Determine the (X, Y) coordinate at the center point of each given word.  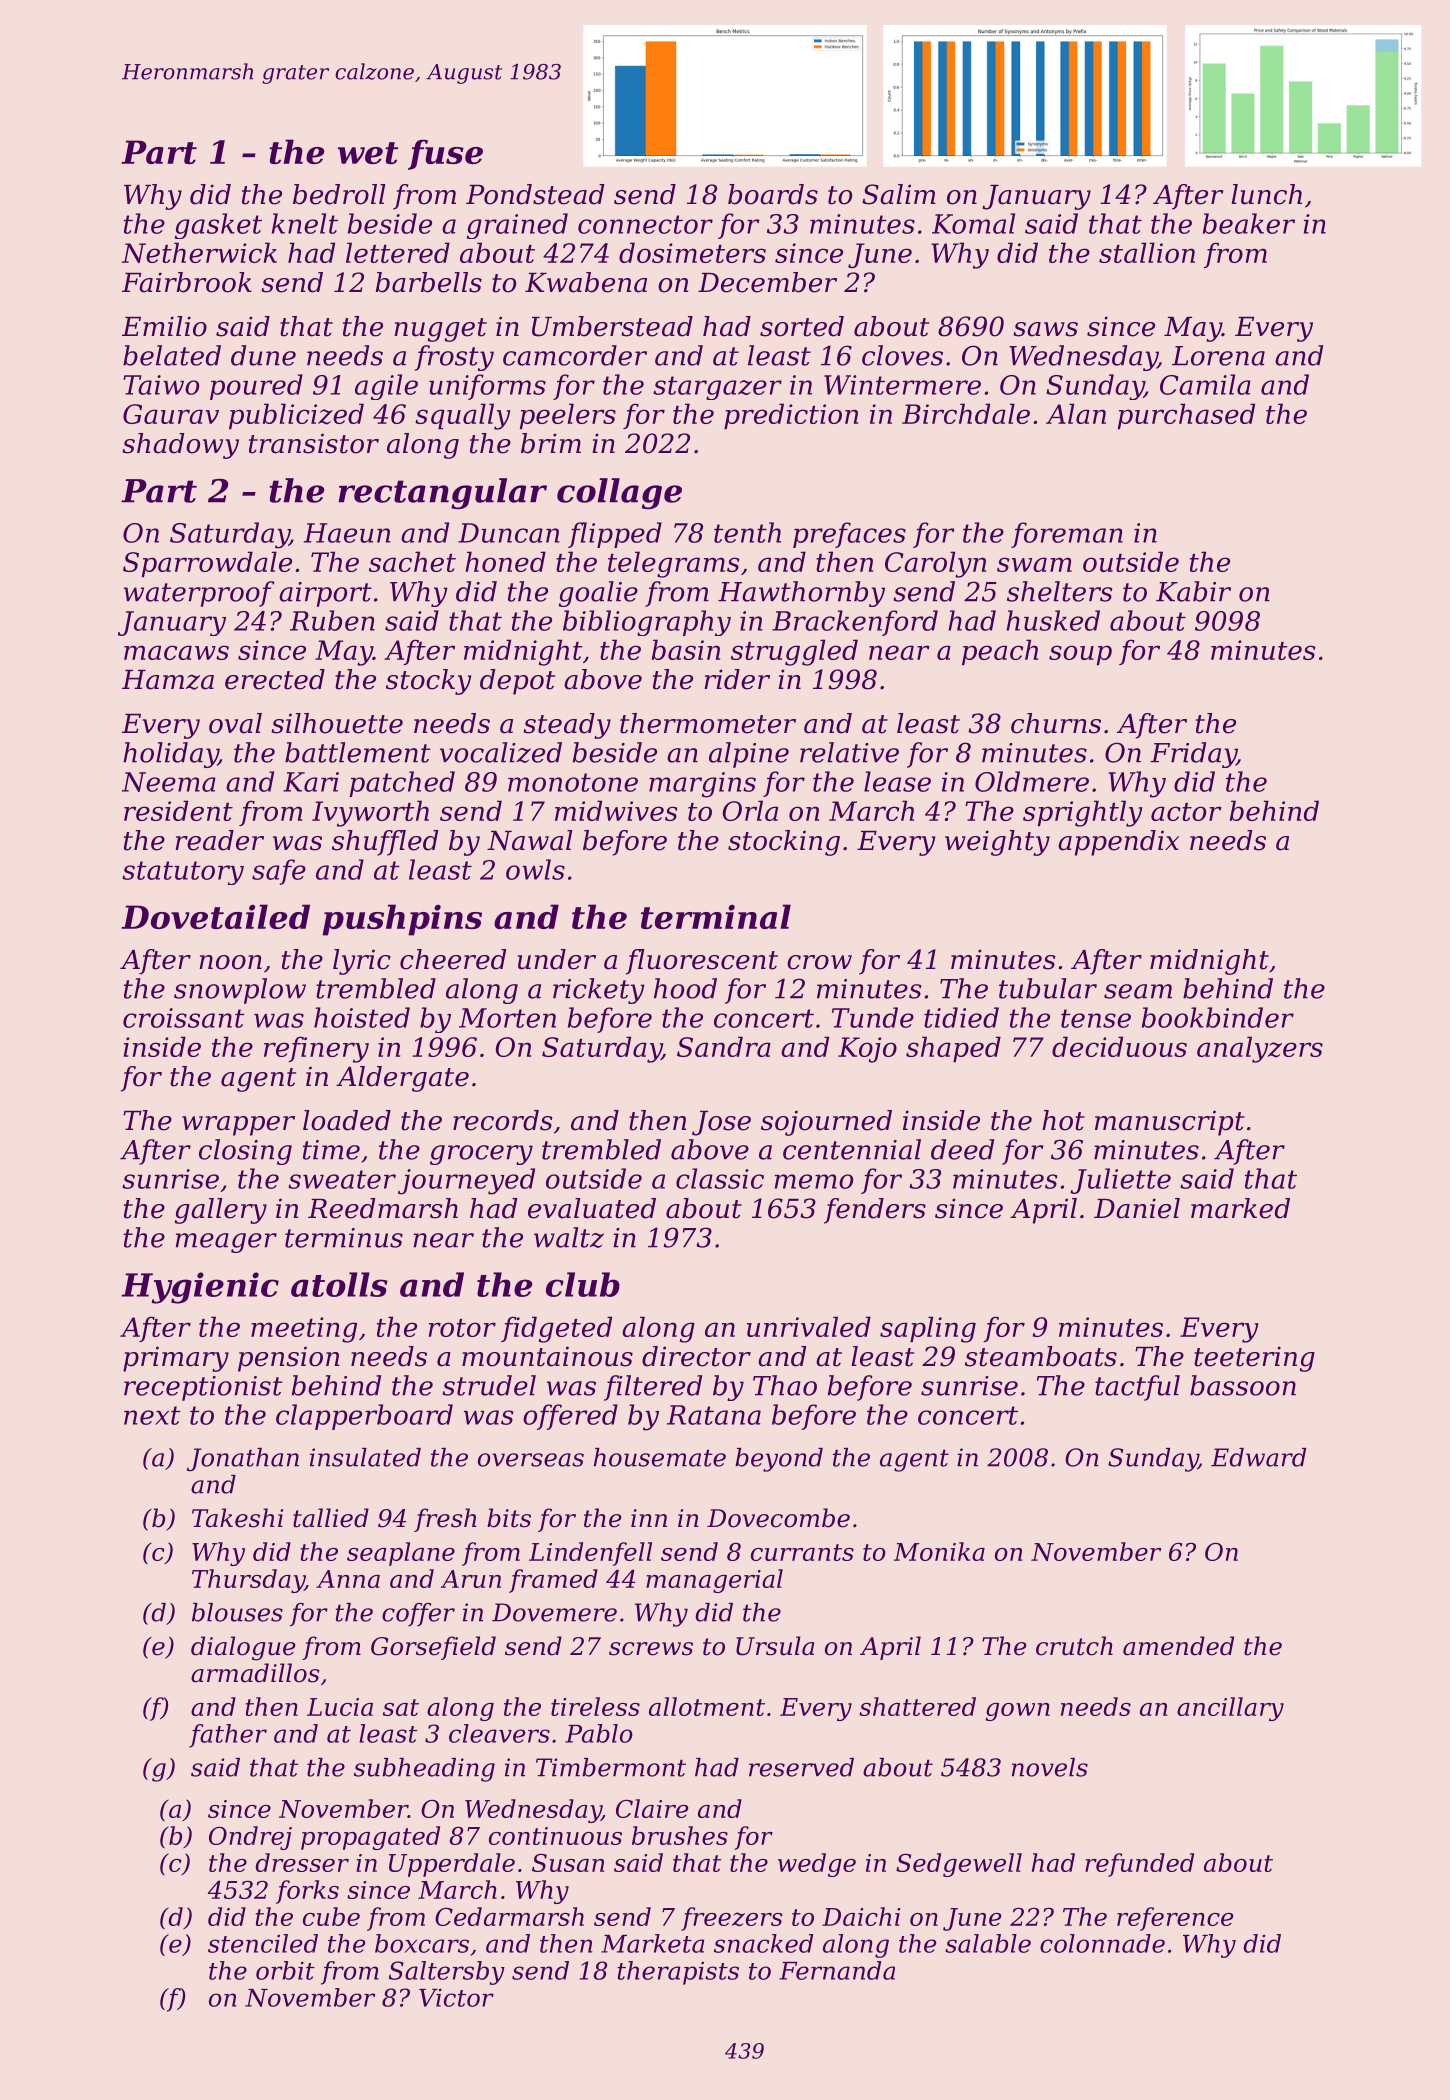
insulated (365, 1457)
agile (386, 387)
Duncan (509, 533)
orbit (285, 1970)
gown (1017, 1712)
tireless (595, 1706)
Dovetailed (215, 916)
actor (1186, 812)
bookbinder (1218, 1017)
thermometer (708, 723)
